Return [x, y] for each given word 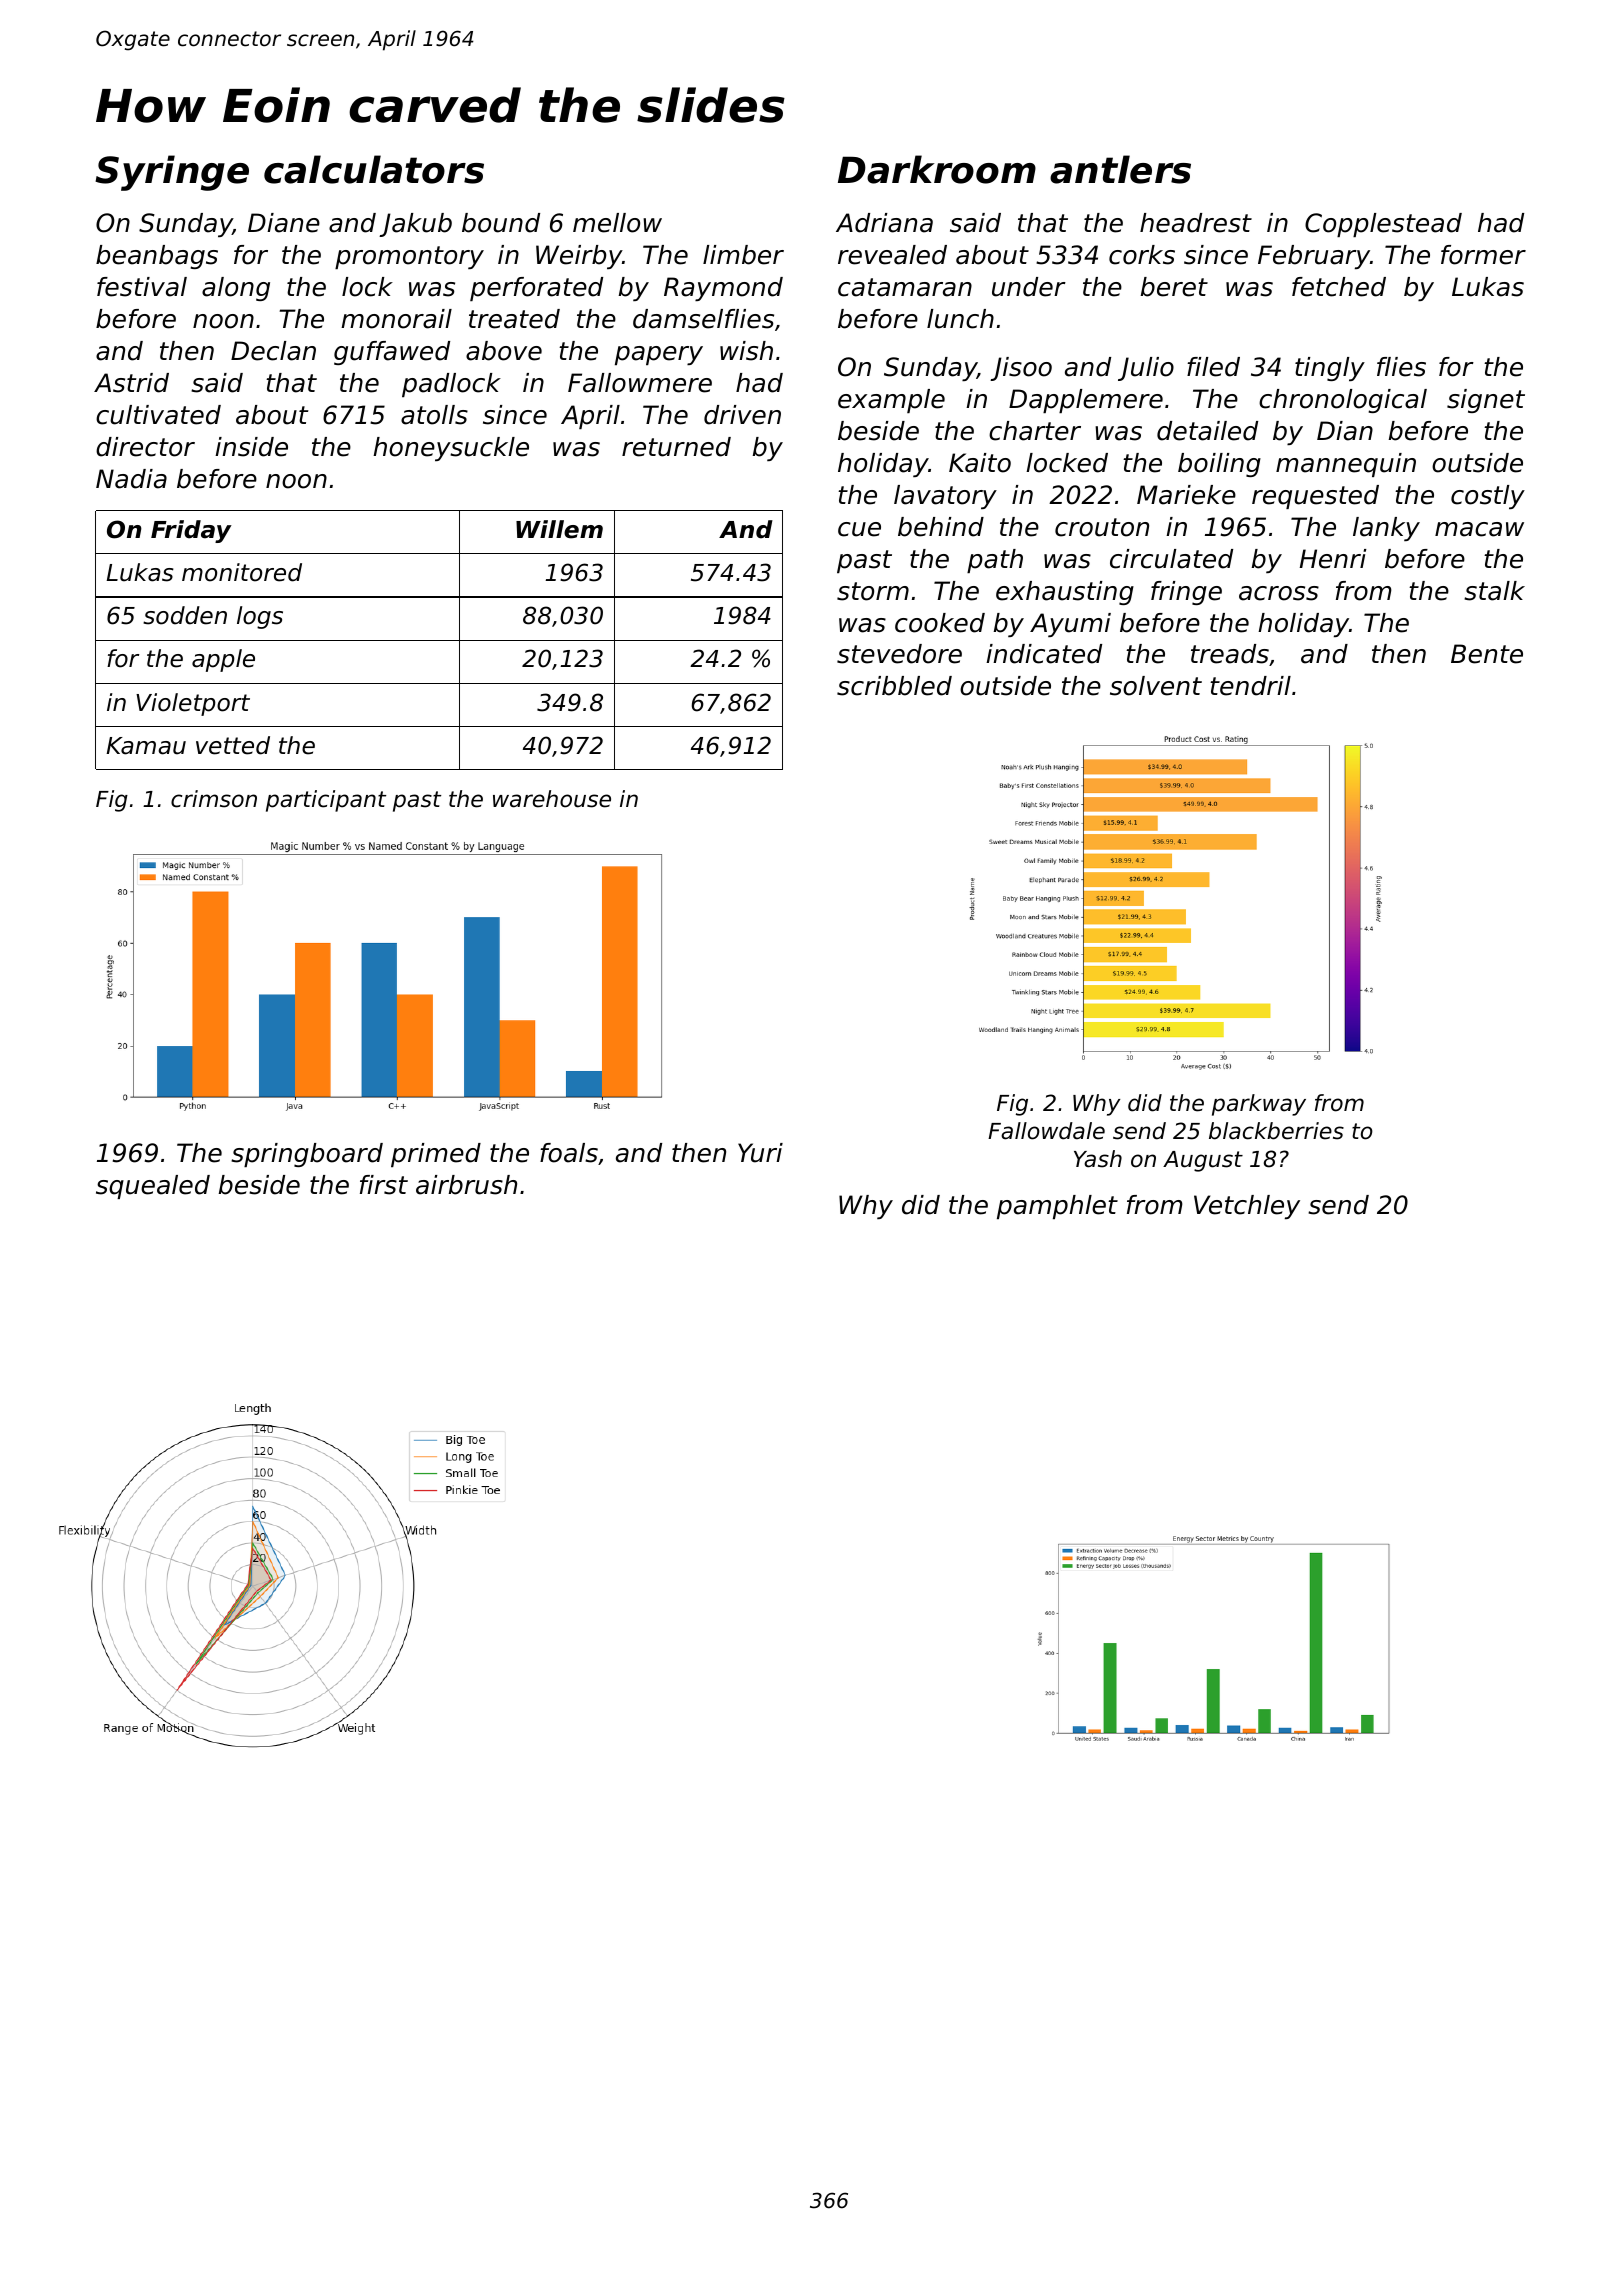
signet [1486, 401]
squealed [153, 1187]
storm [873, 591]
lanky [1386, 529]
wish [746, 351]
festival [142, 287]
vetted [233, 745]
